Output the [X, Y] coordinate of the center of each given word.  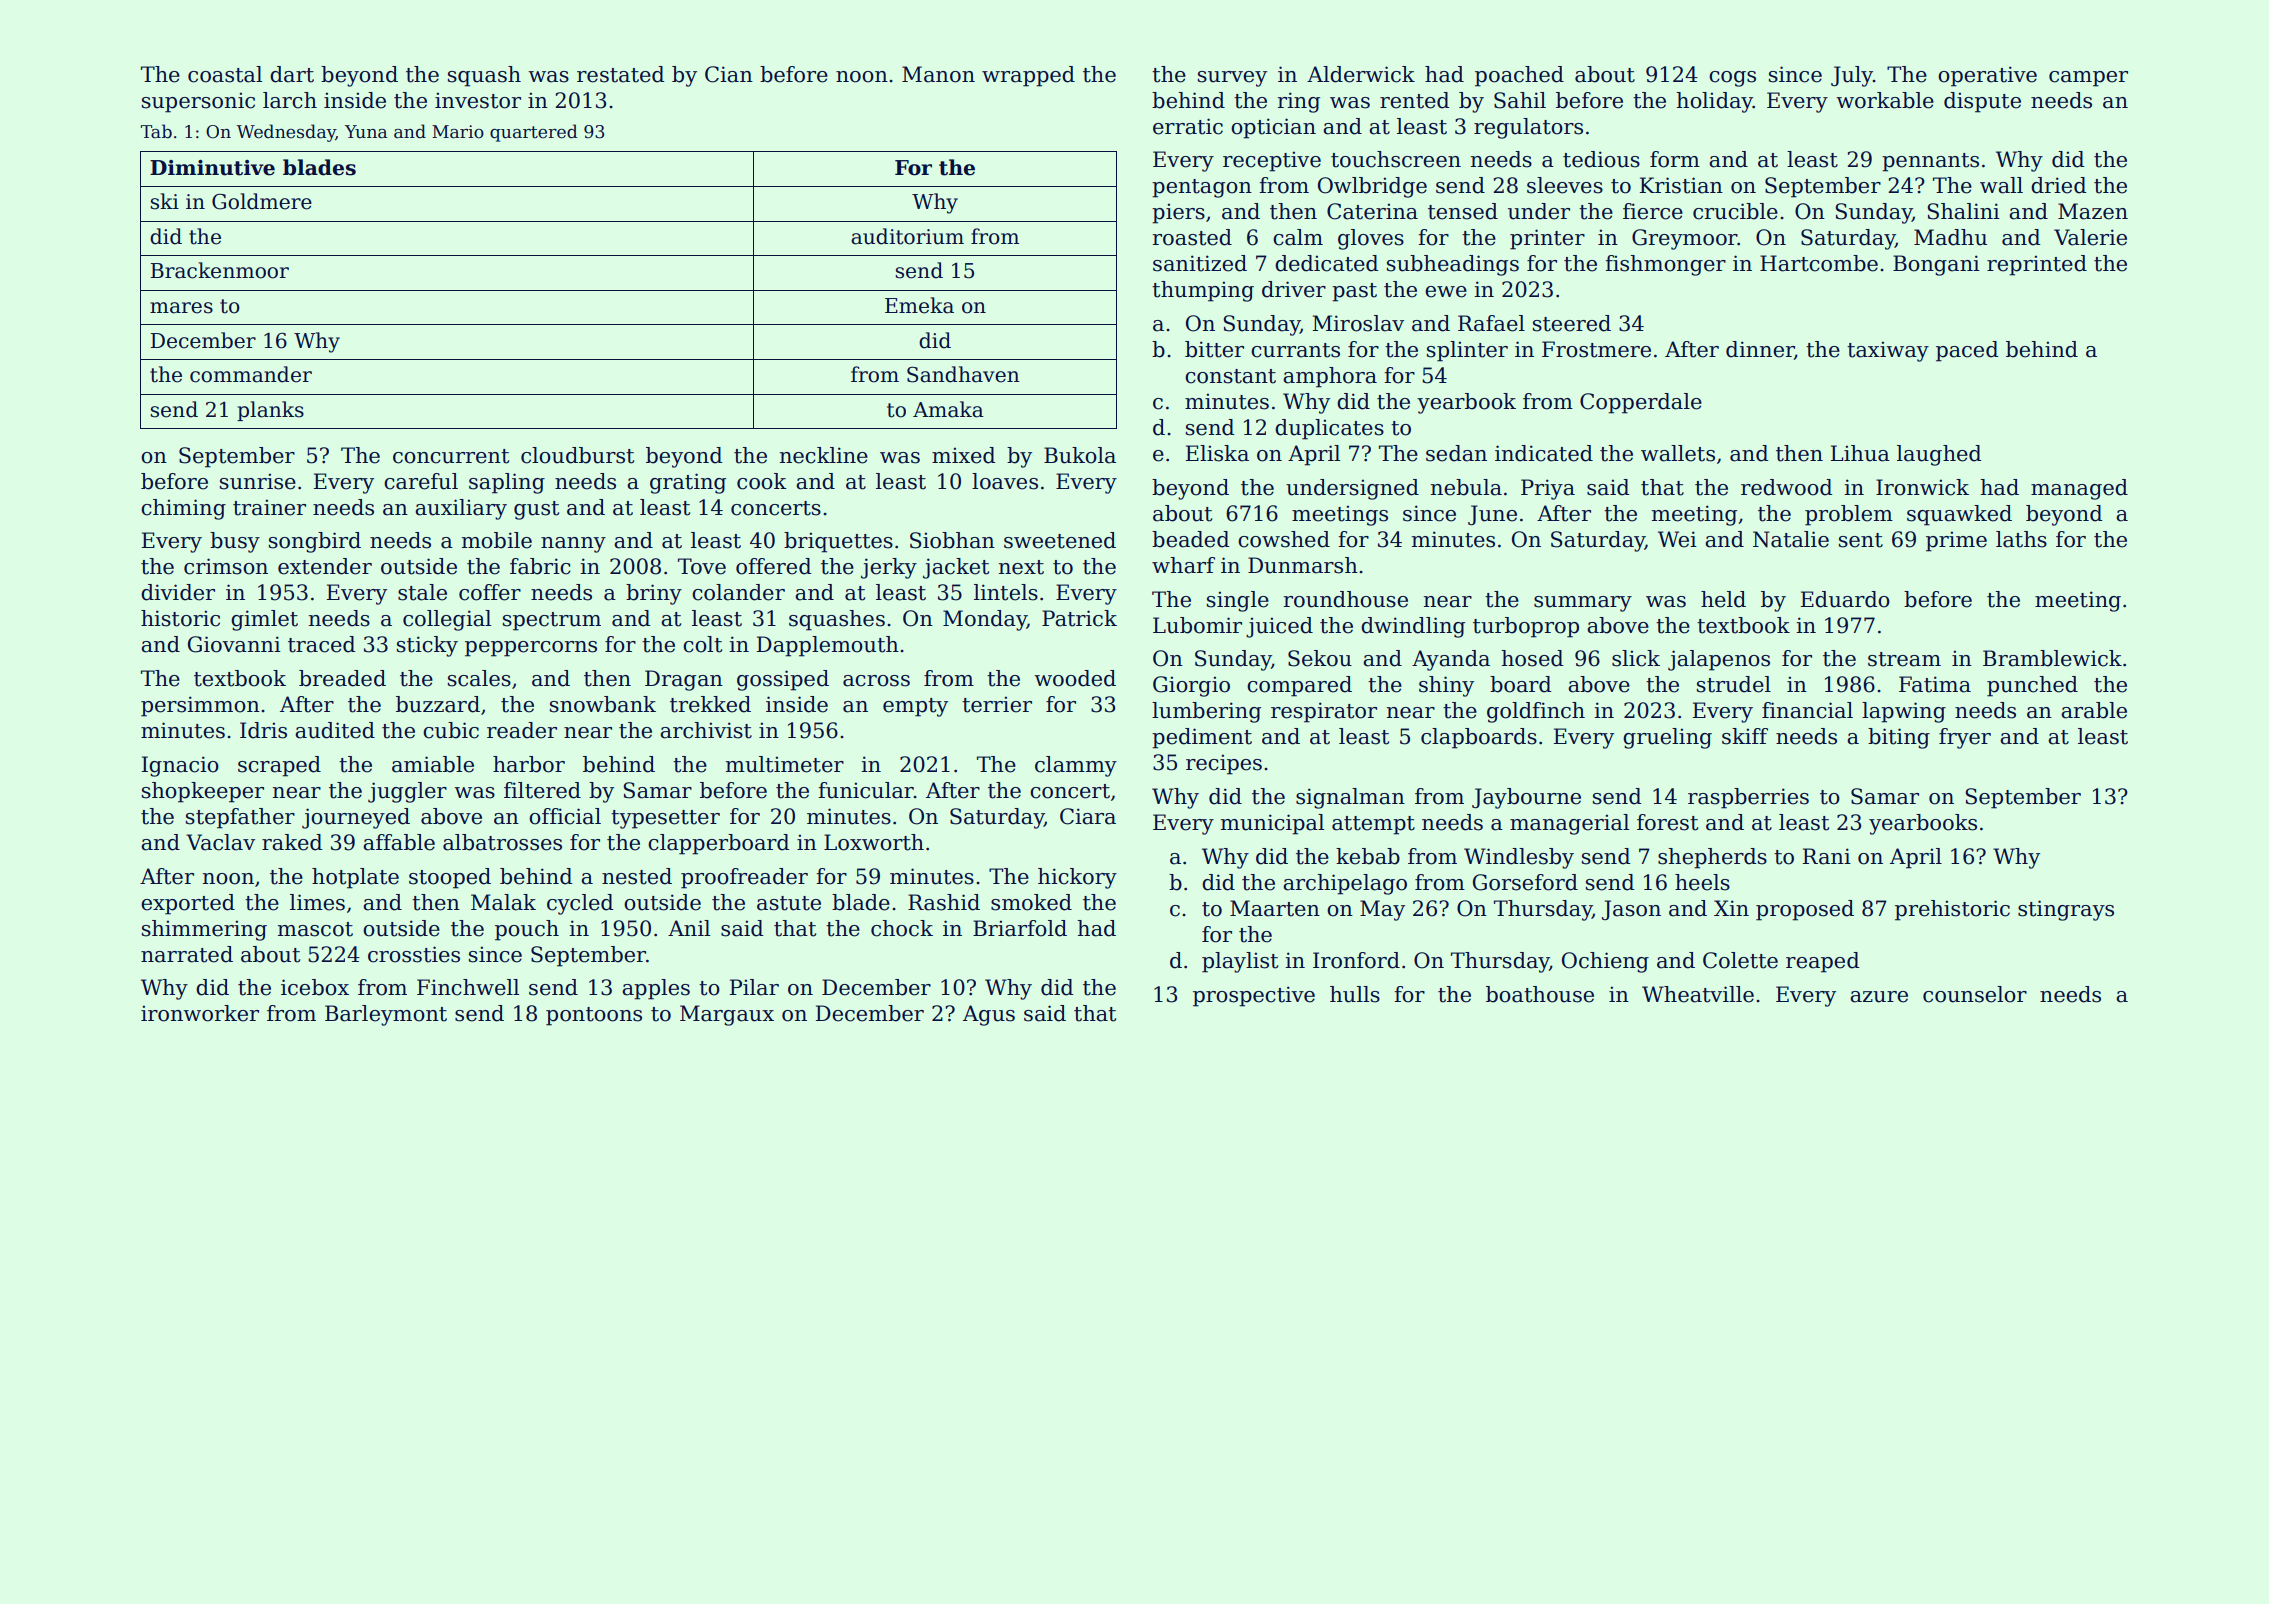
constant [1230, 376]
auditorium [907, 236]
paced [1967, 351]
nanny [573, 545]
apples [656, 989]
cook [762, 481]
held [1723, 599]
